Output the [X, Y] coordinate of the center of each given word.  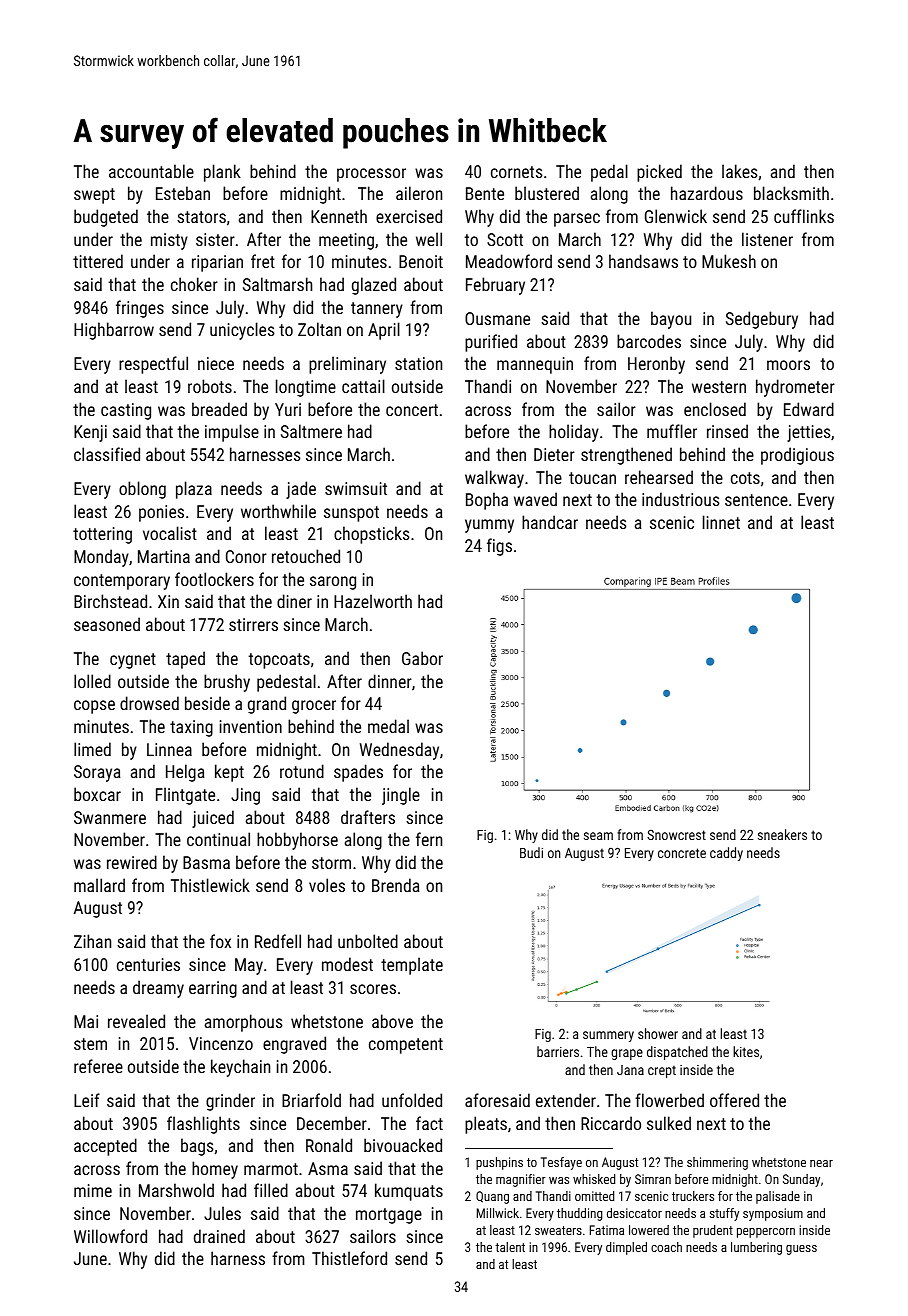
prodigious [797, 456]
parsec [577, 220]
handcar [550, 522]
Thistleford [349, 1258]
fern [429, 839]
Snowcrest [676, 834]
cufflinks [804, 216]
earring [213, 989]
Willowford [110, 1236]
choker [194, 284]
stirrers [253, 624]
